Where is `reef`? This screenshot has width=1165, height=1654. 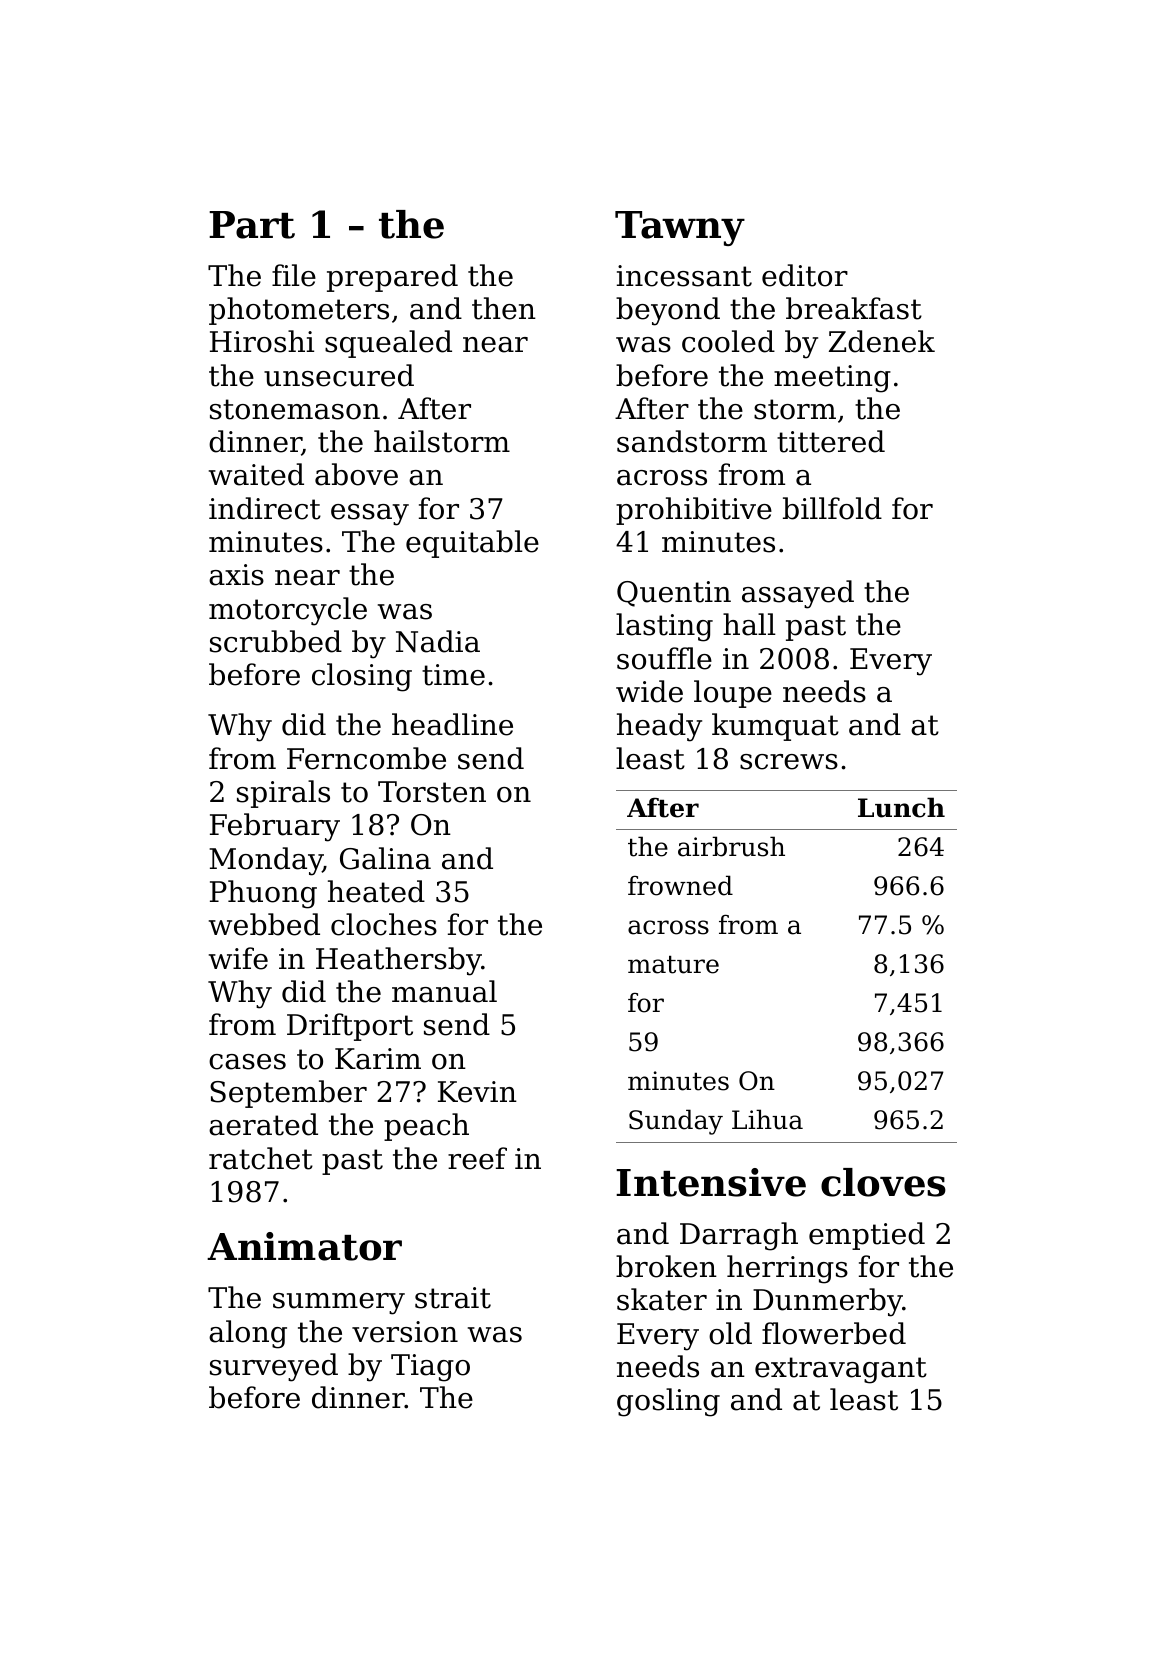
reef is located at coordinates (477, 1158).
